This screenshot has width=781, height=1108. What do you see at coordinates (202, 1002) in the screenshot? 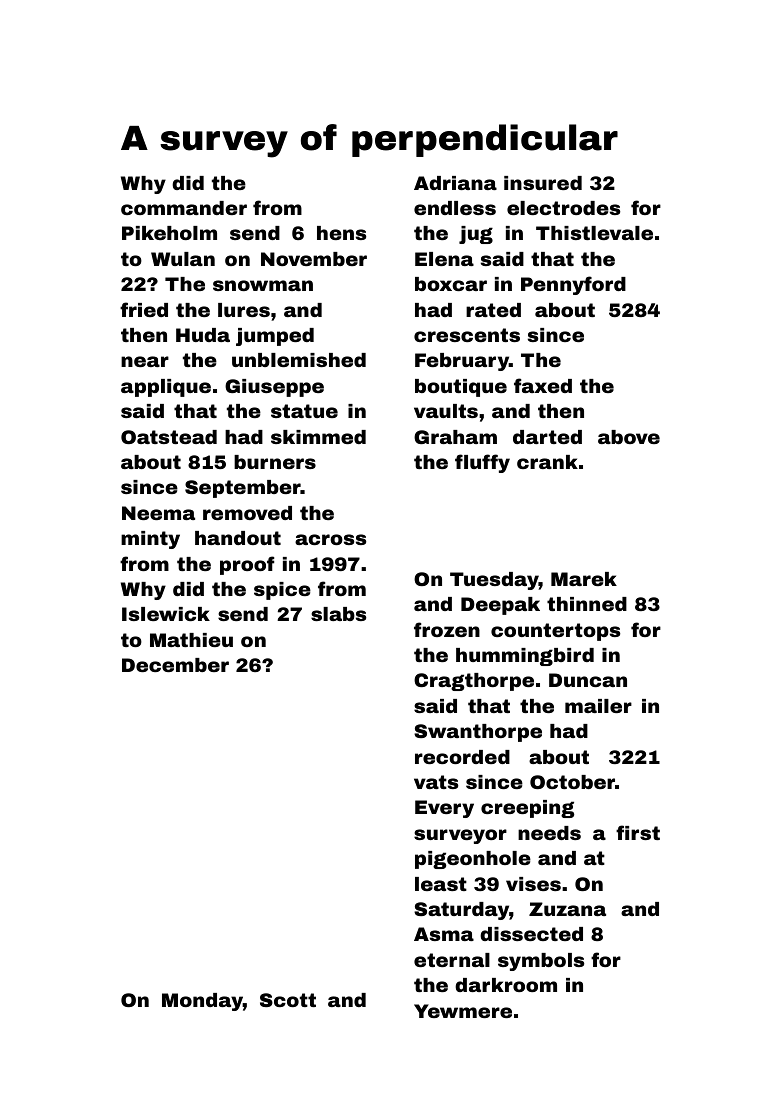
I see `Monday` at bounding box center [202, 1002].
